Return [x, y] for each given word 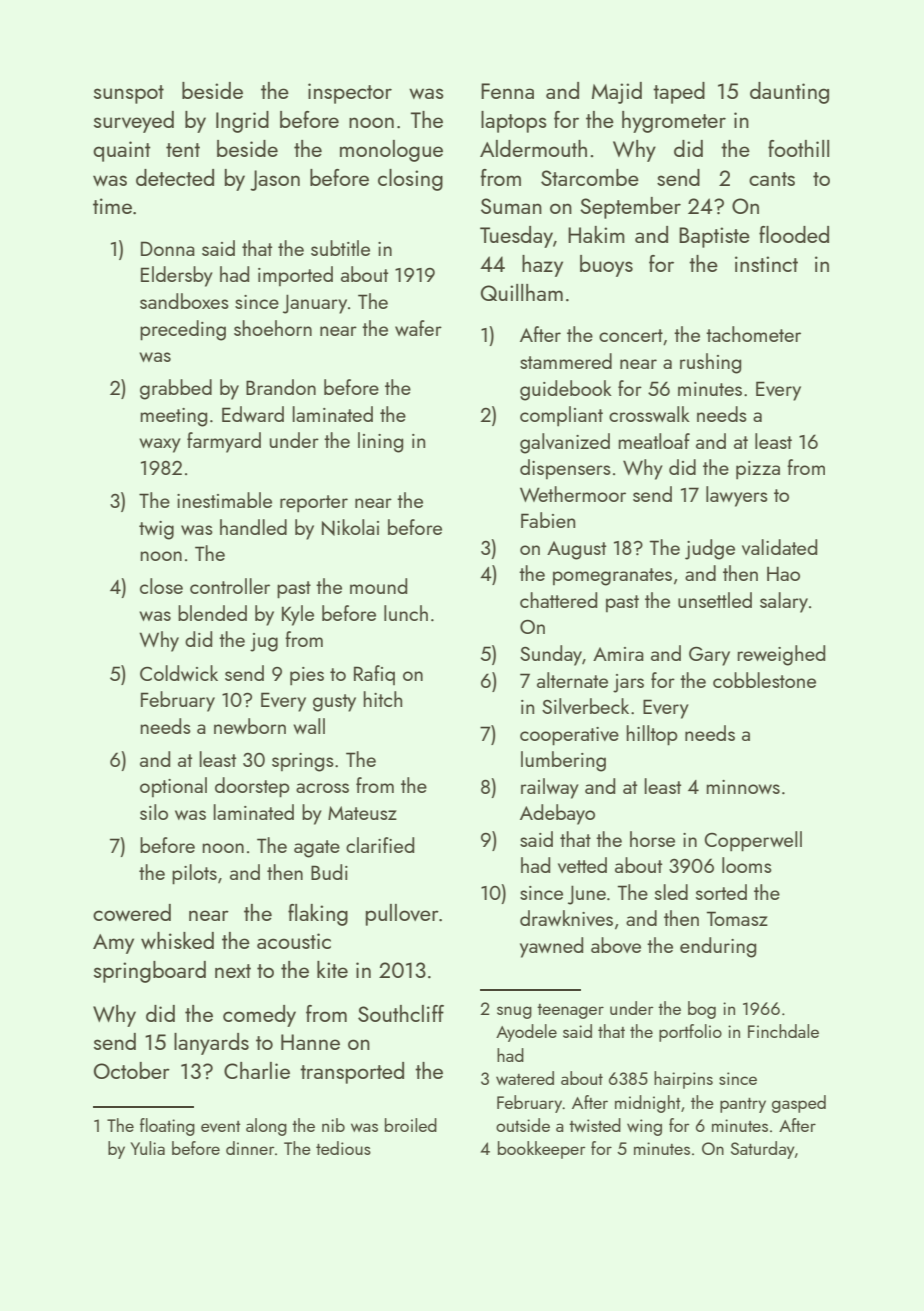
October [132, 1070]
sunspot [129, 94]
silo [154, 812]
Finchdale [783, 1031]
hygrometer [674, 122]
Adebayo [557, 814]
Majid [617, 93]
